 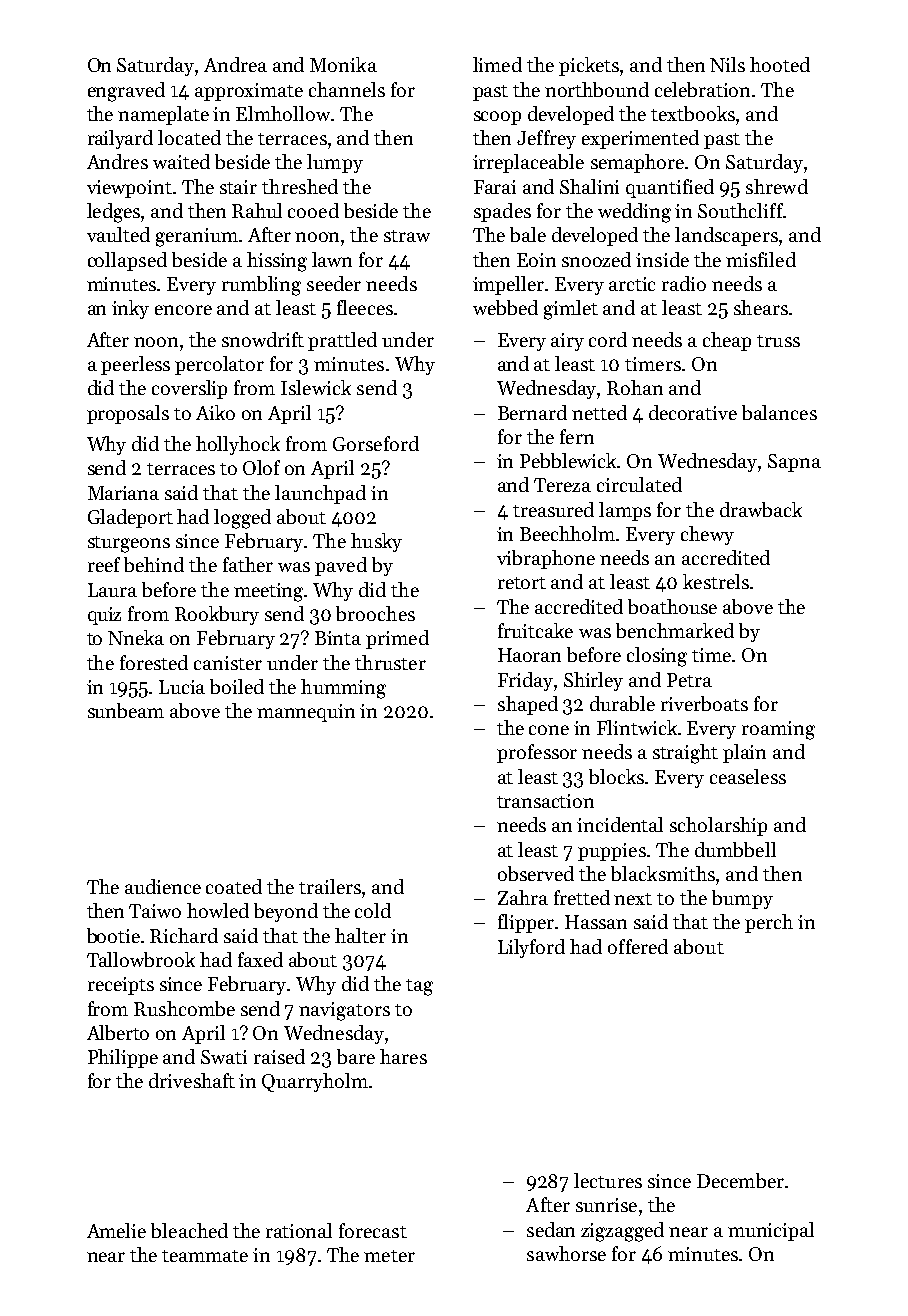 What do you see at coordinates (551, 1229) in the page?
I see `sedan` at bounding box center [551, 1229].
